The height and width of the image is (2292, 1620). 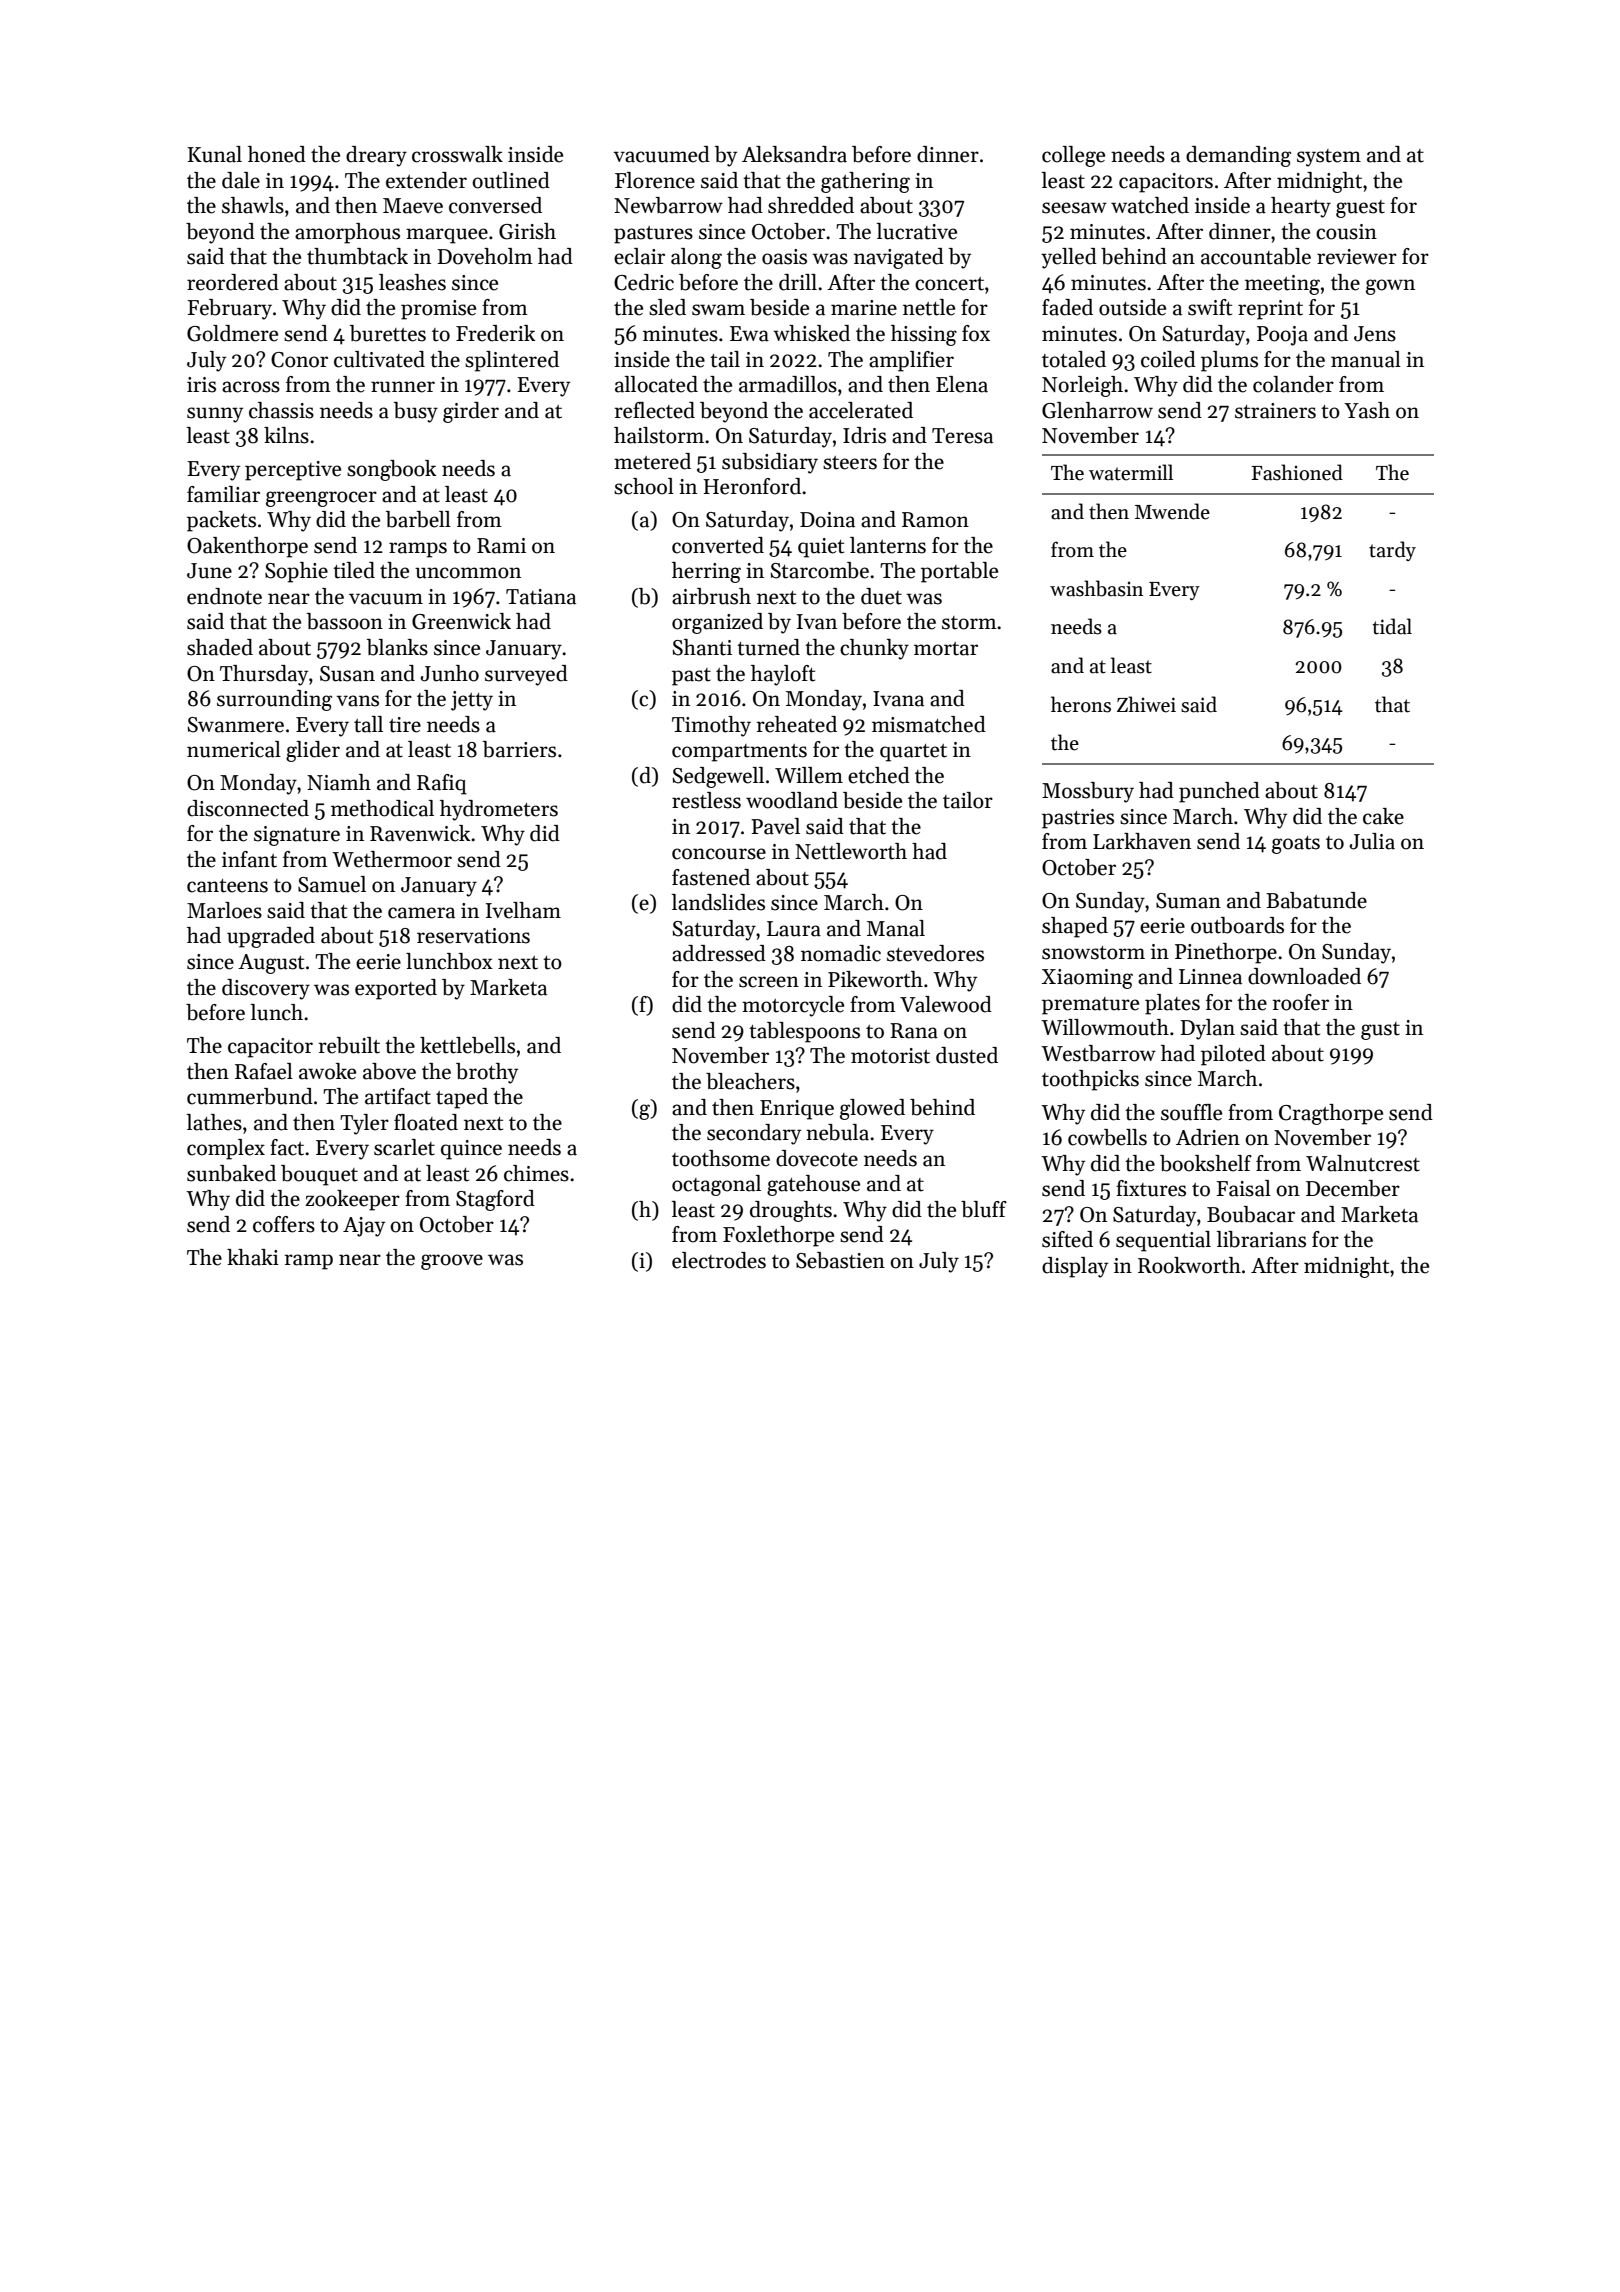 I want to click on zookeeper, so click(x=352, y=1200).
